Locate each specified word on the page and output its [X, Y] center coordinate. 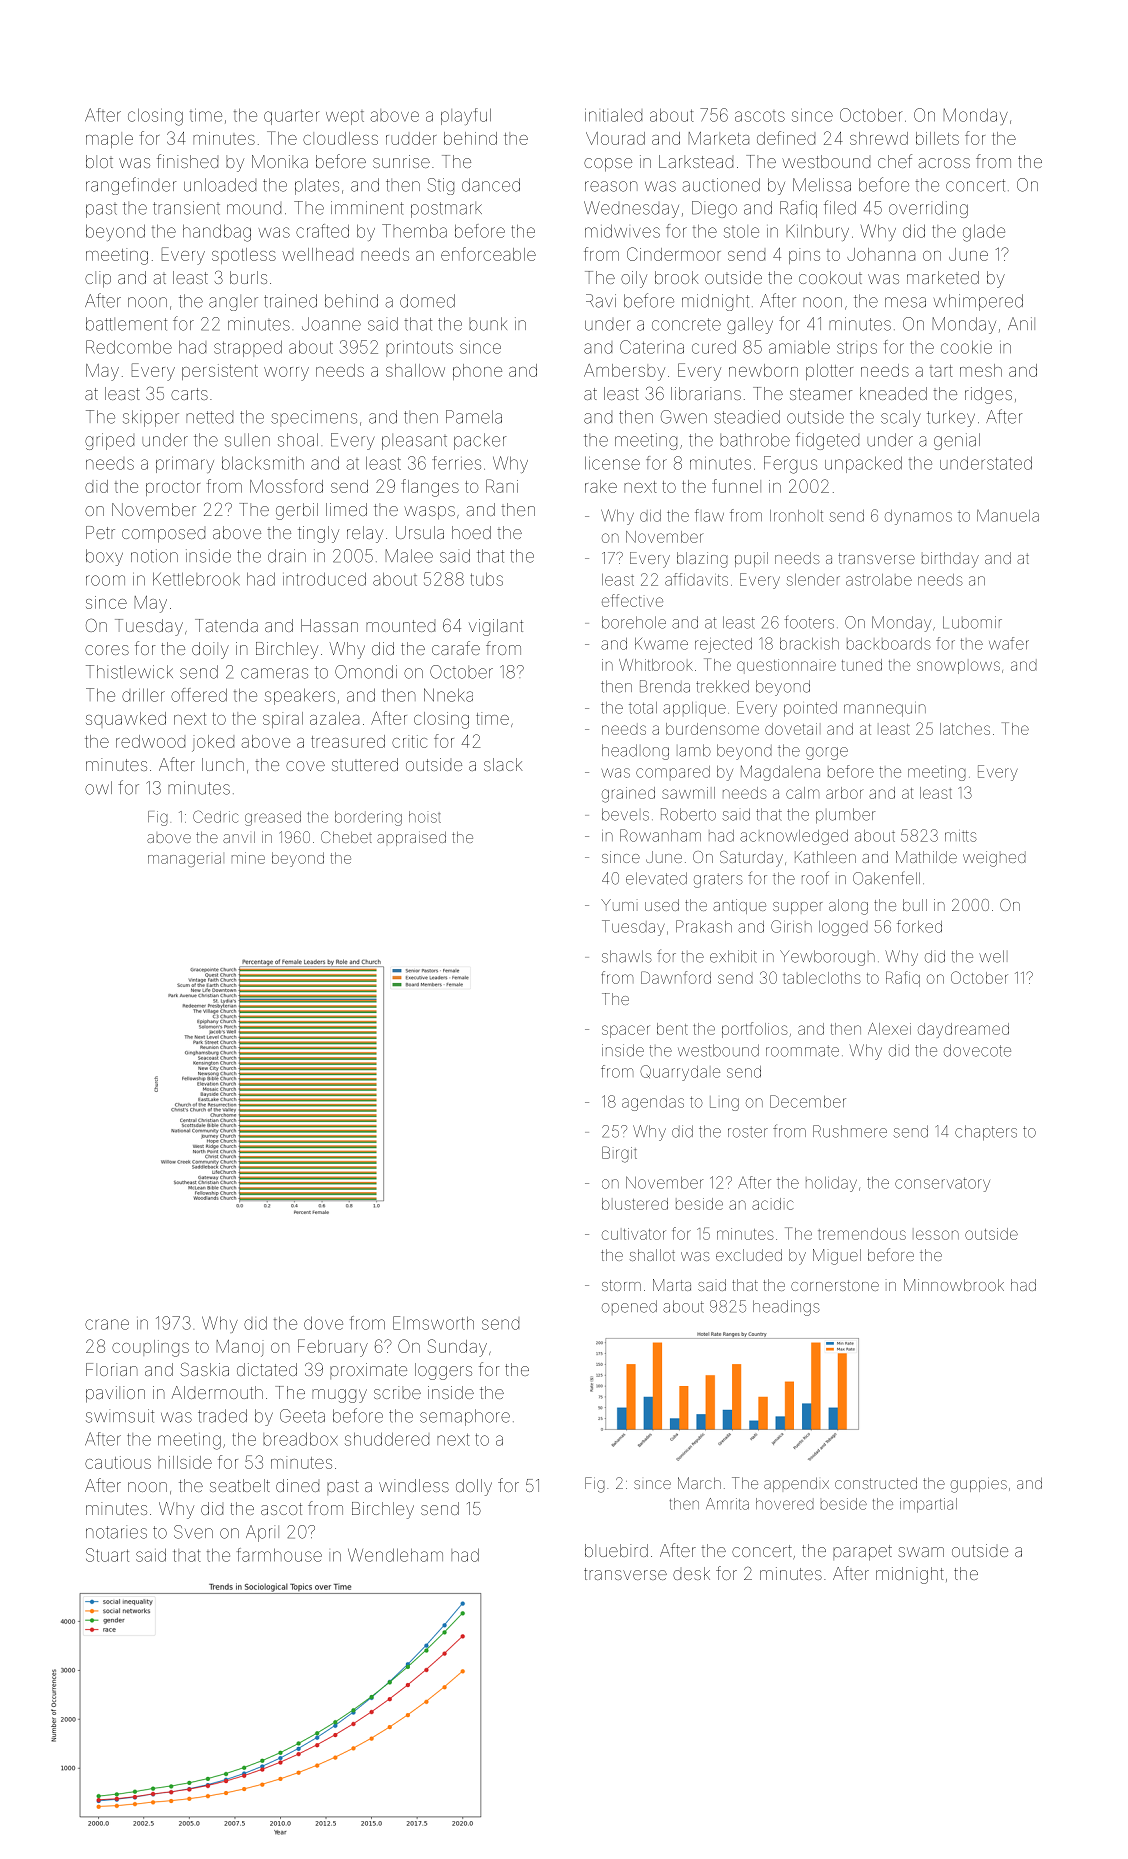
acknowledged [794, 837]
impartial [928, 1505]
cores [107, 650]
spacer [626, 1031]
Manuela [1008, 515]
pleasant [414, 442]
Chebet [346, 837]
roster [748, 1132]
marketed [943, 277]
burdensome [712, 729]
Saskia [204, 1369]
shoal [298, 440]
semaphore [465, 1417]
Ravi [601, 301]
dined [297, 1485]
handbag [217, 233]
